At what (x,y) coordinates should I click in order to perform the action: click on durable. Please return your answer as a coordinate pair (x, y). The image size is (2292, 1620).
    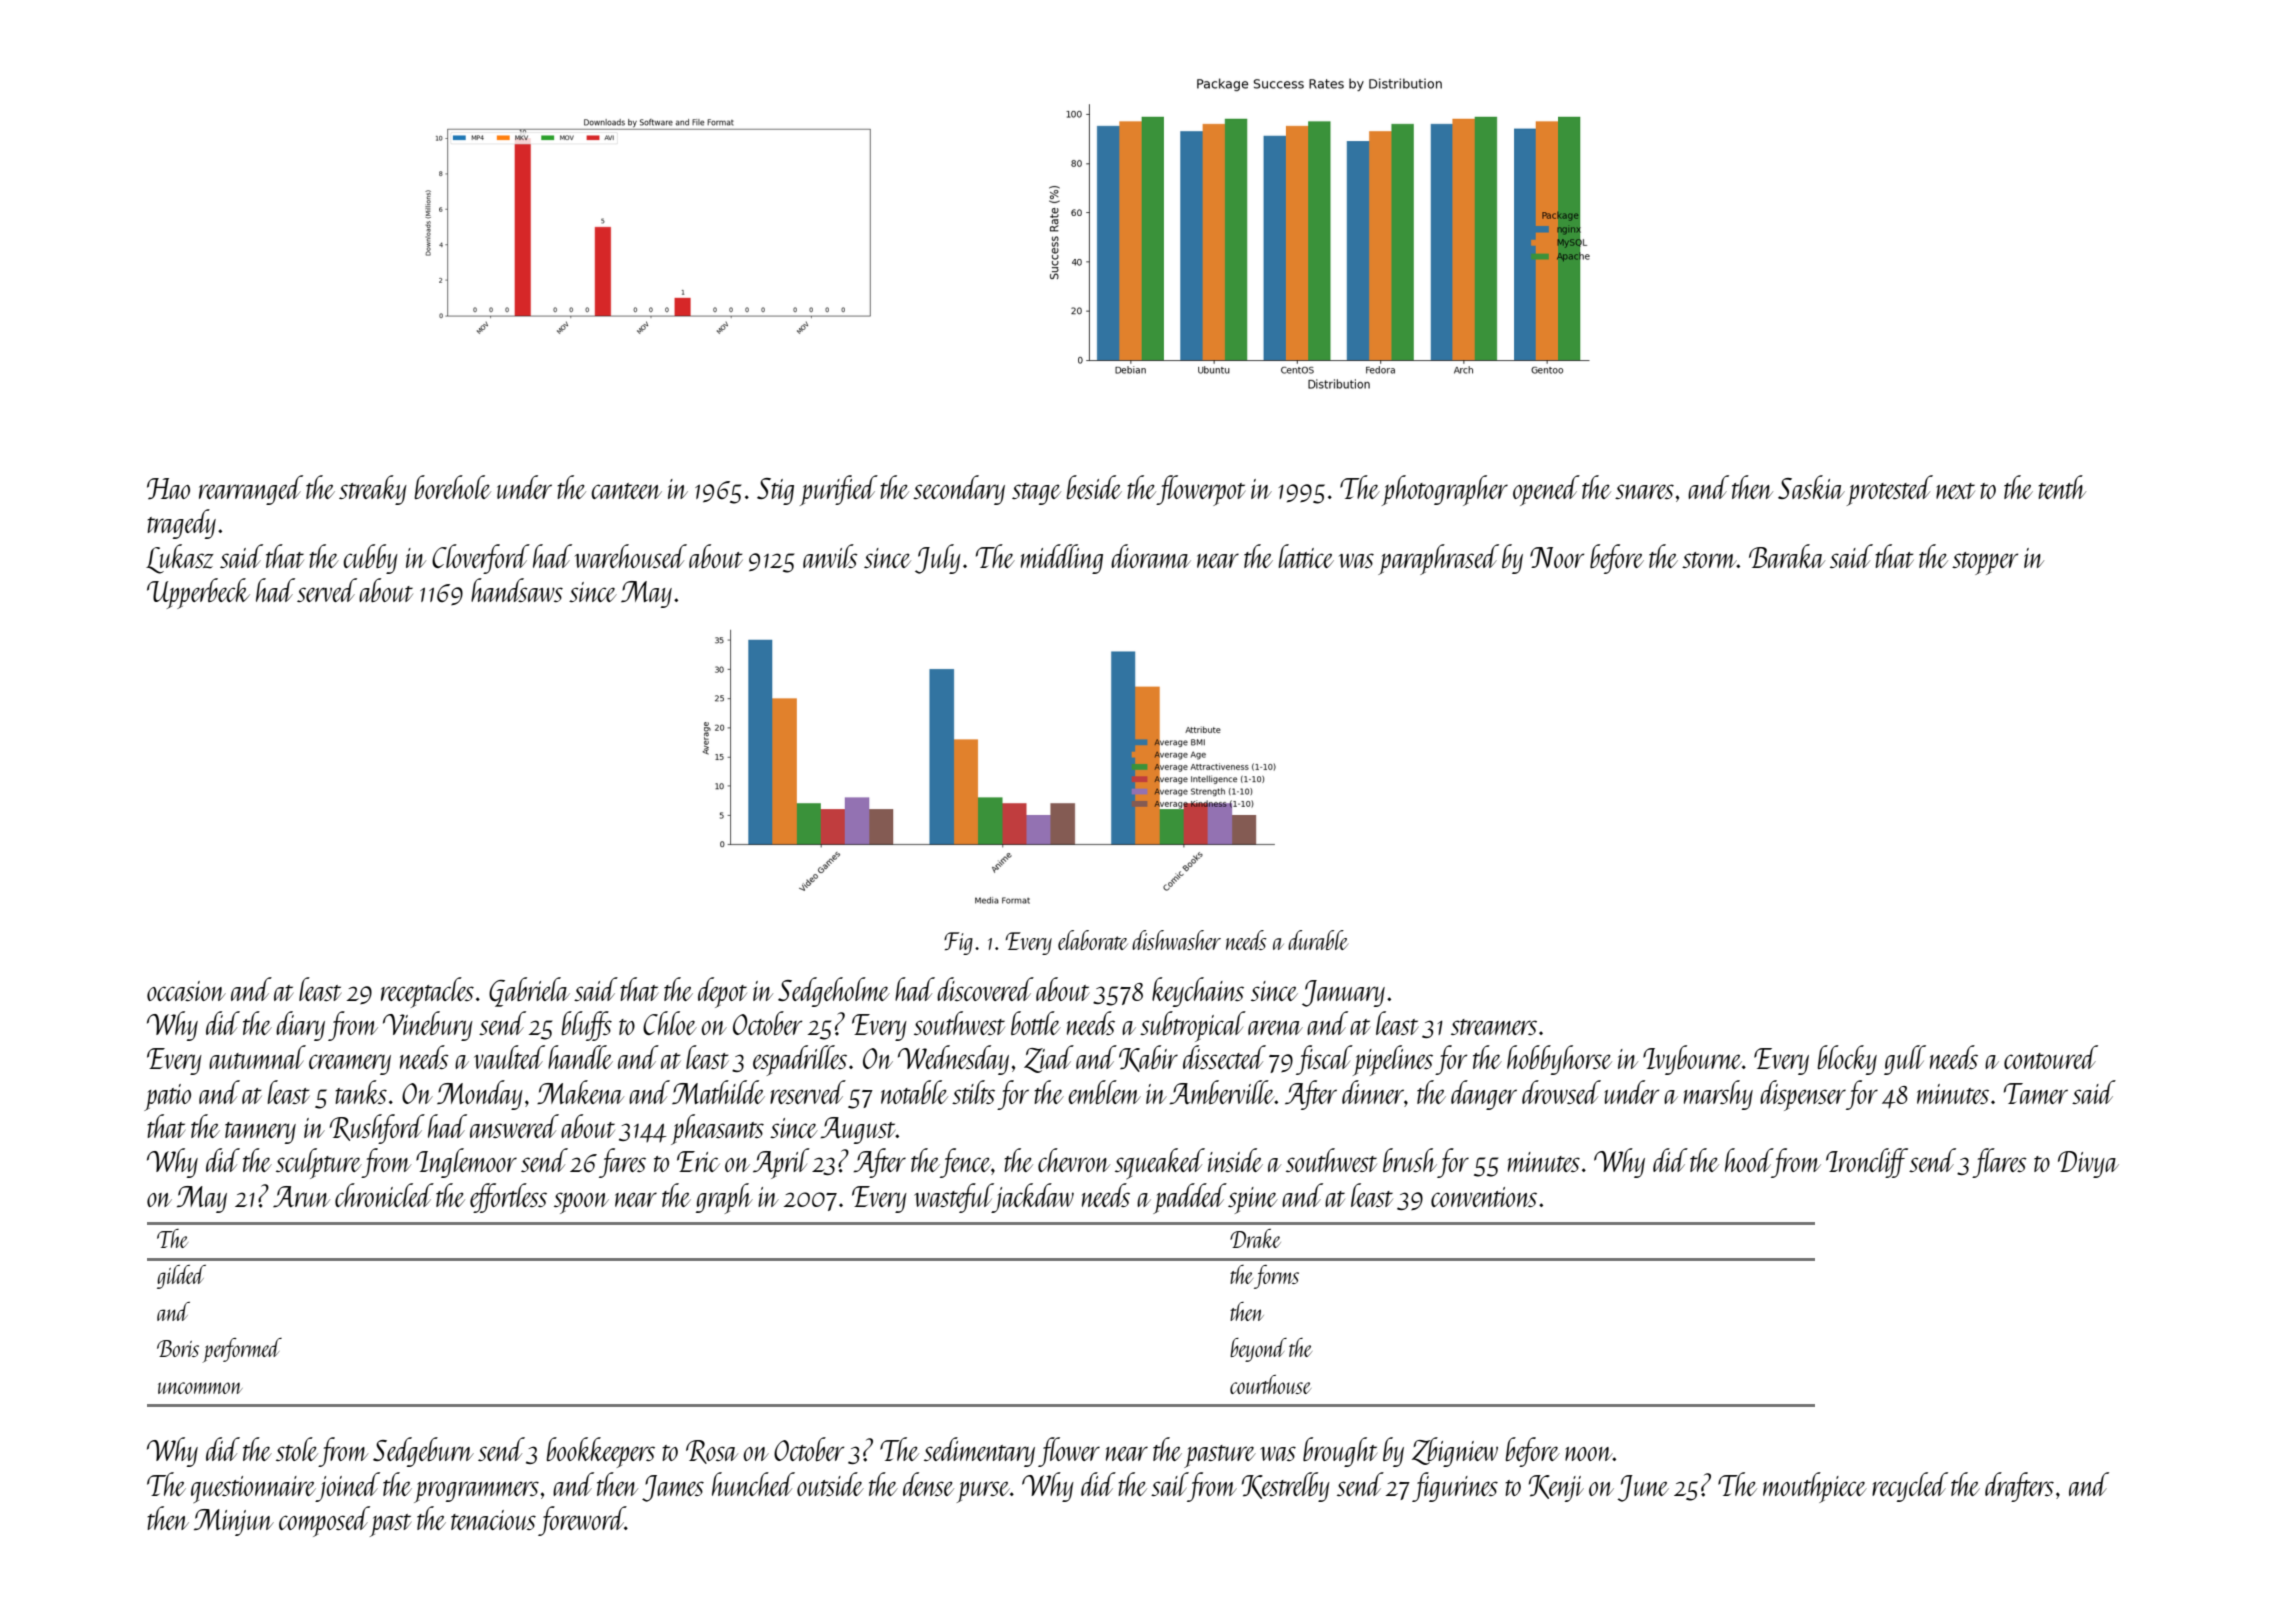
    Looking at the image, I should click on (1318, 940).
